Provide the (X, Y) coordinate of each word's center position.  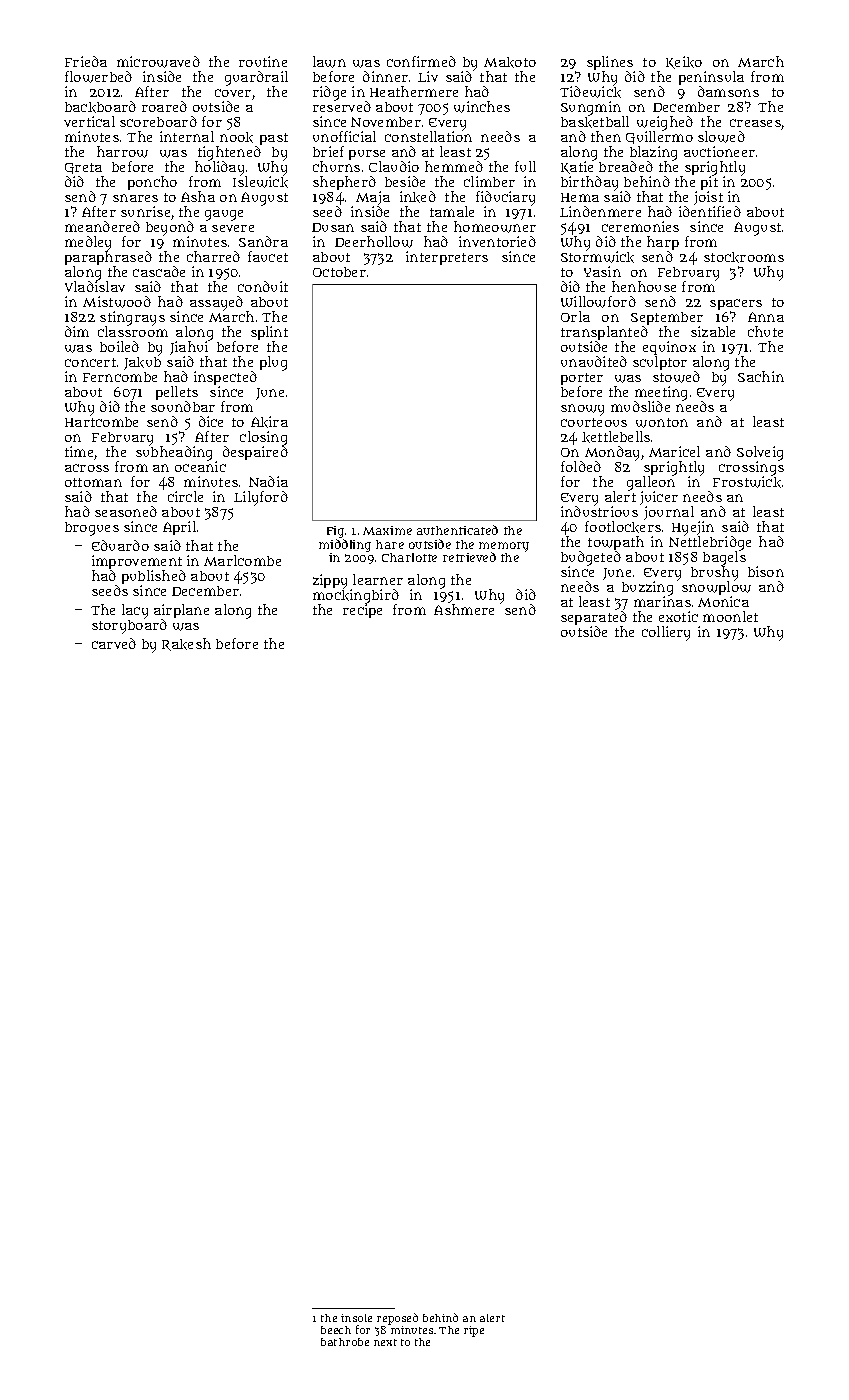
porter (582, 379)
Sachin (761, 376)
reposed (397, 1319)
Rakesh (186, 644)
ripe (474, 1331)
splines (610, 63)
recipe (362, 611)
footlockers (623, 527)
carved (114, 643)
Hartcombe (101, 422)
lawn (329, 62)
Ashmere (464, 609)
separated (594, 618)
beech (336, 1330)
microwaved (158, 62)
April (179, 528)
